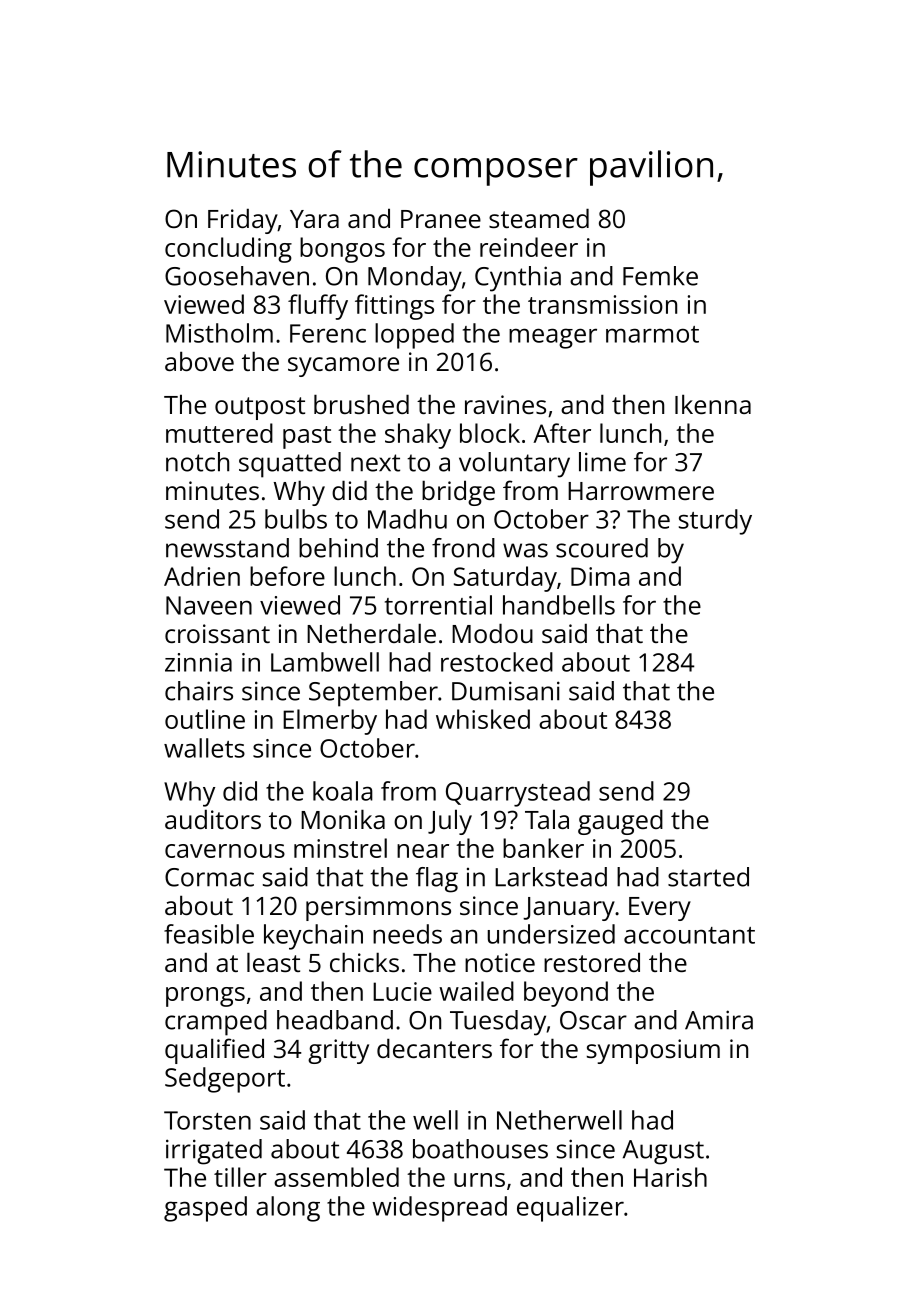  Describe the element at coordinates (483, 719) in the screenshot. I see `whisked` at that location.
